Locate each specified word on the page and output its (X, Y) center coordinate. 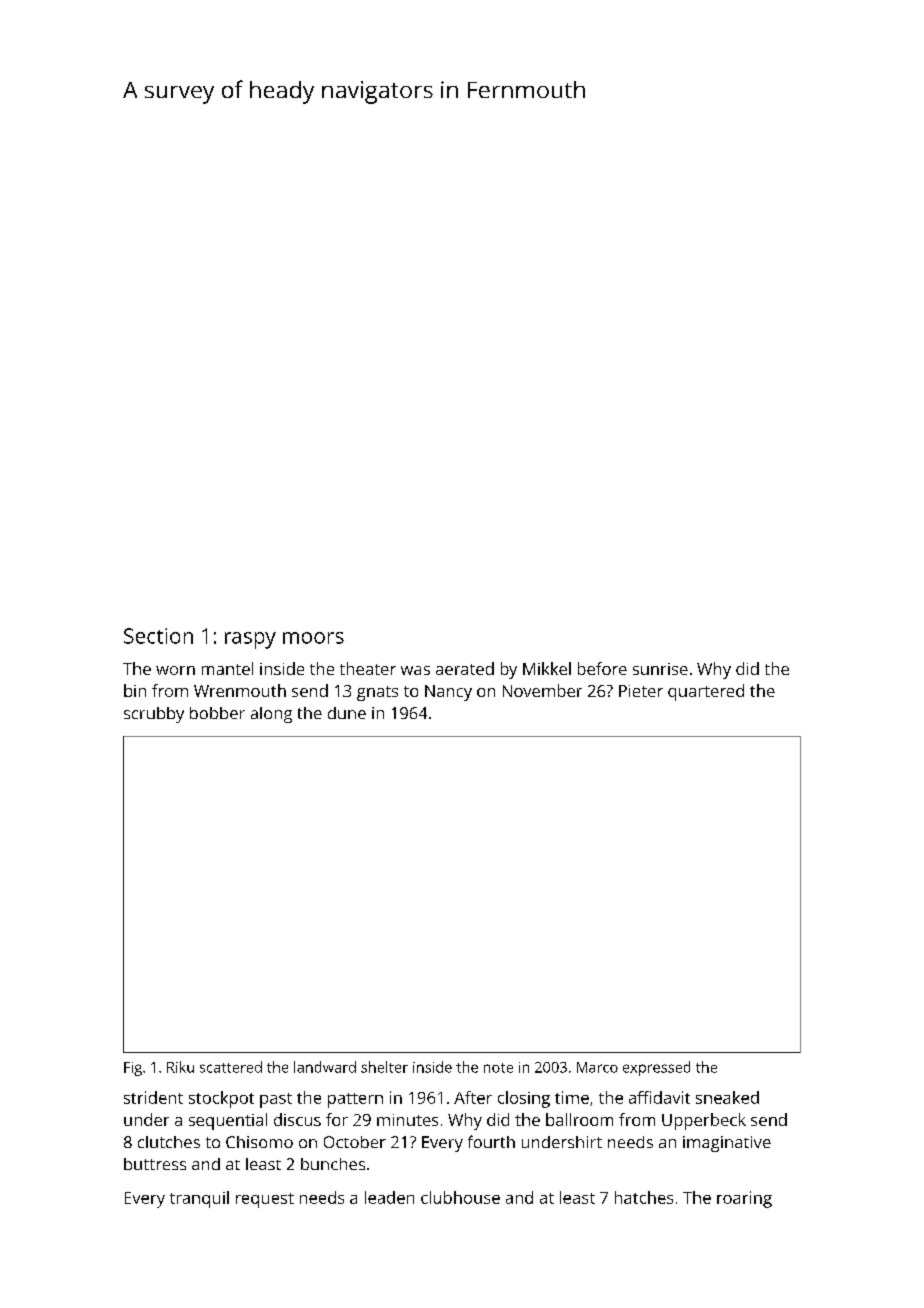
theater (368, 668)
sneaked (727, 1097)
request (265, 1200)
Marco (597, 1067)
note (498, 1068)
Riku (180, 1067)
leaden (389, 1197)
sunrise (660, 669)
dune (347, 713)
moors (313, 638)
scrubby (154, 715)
